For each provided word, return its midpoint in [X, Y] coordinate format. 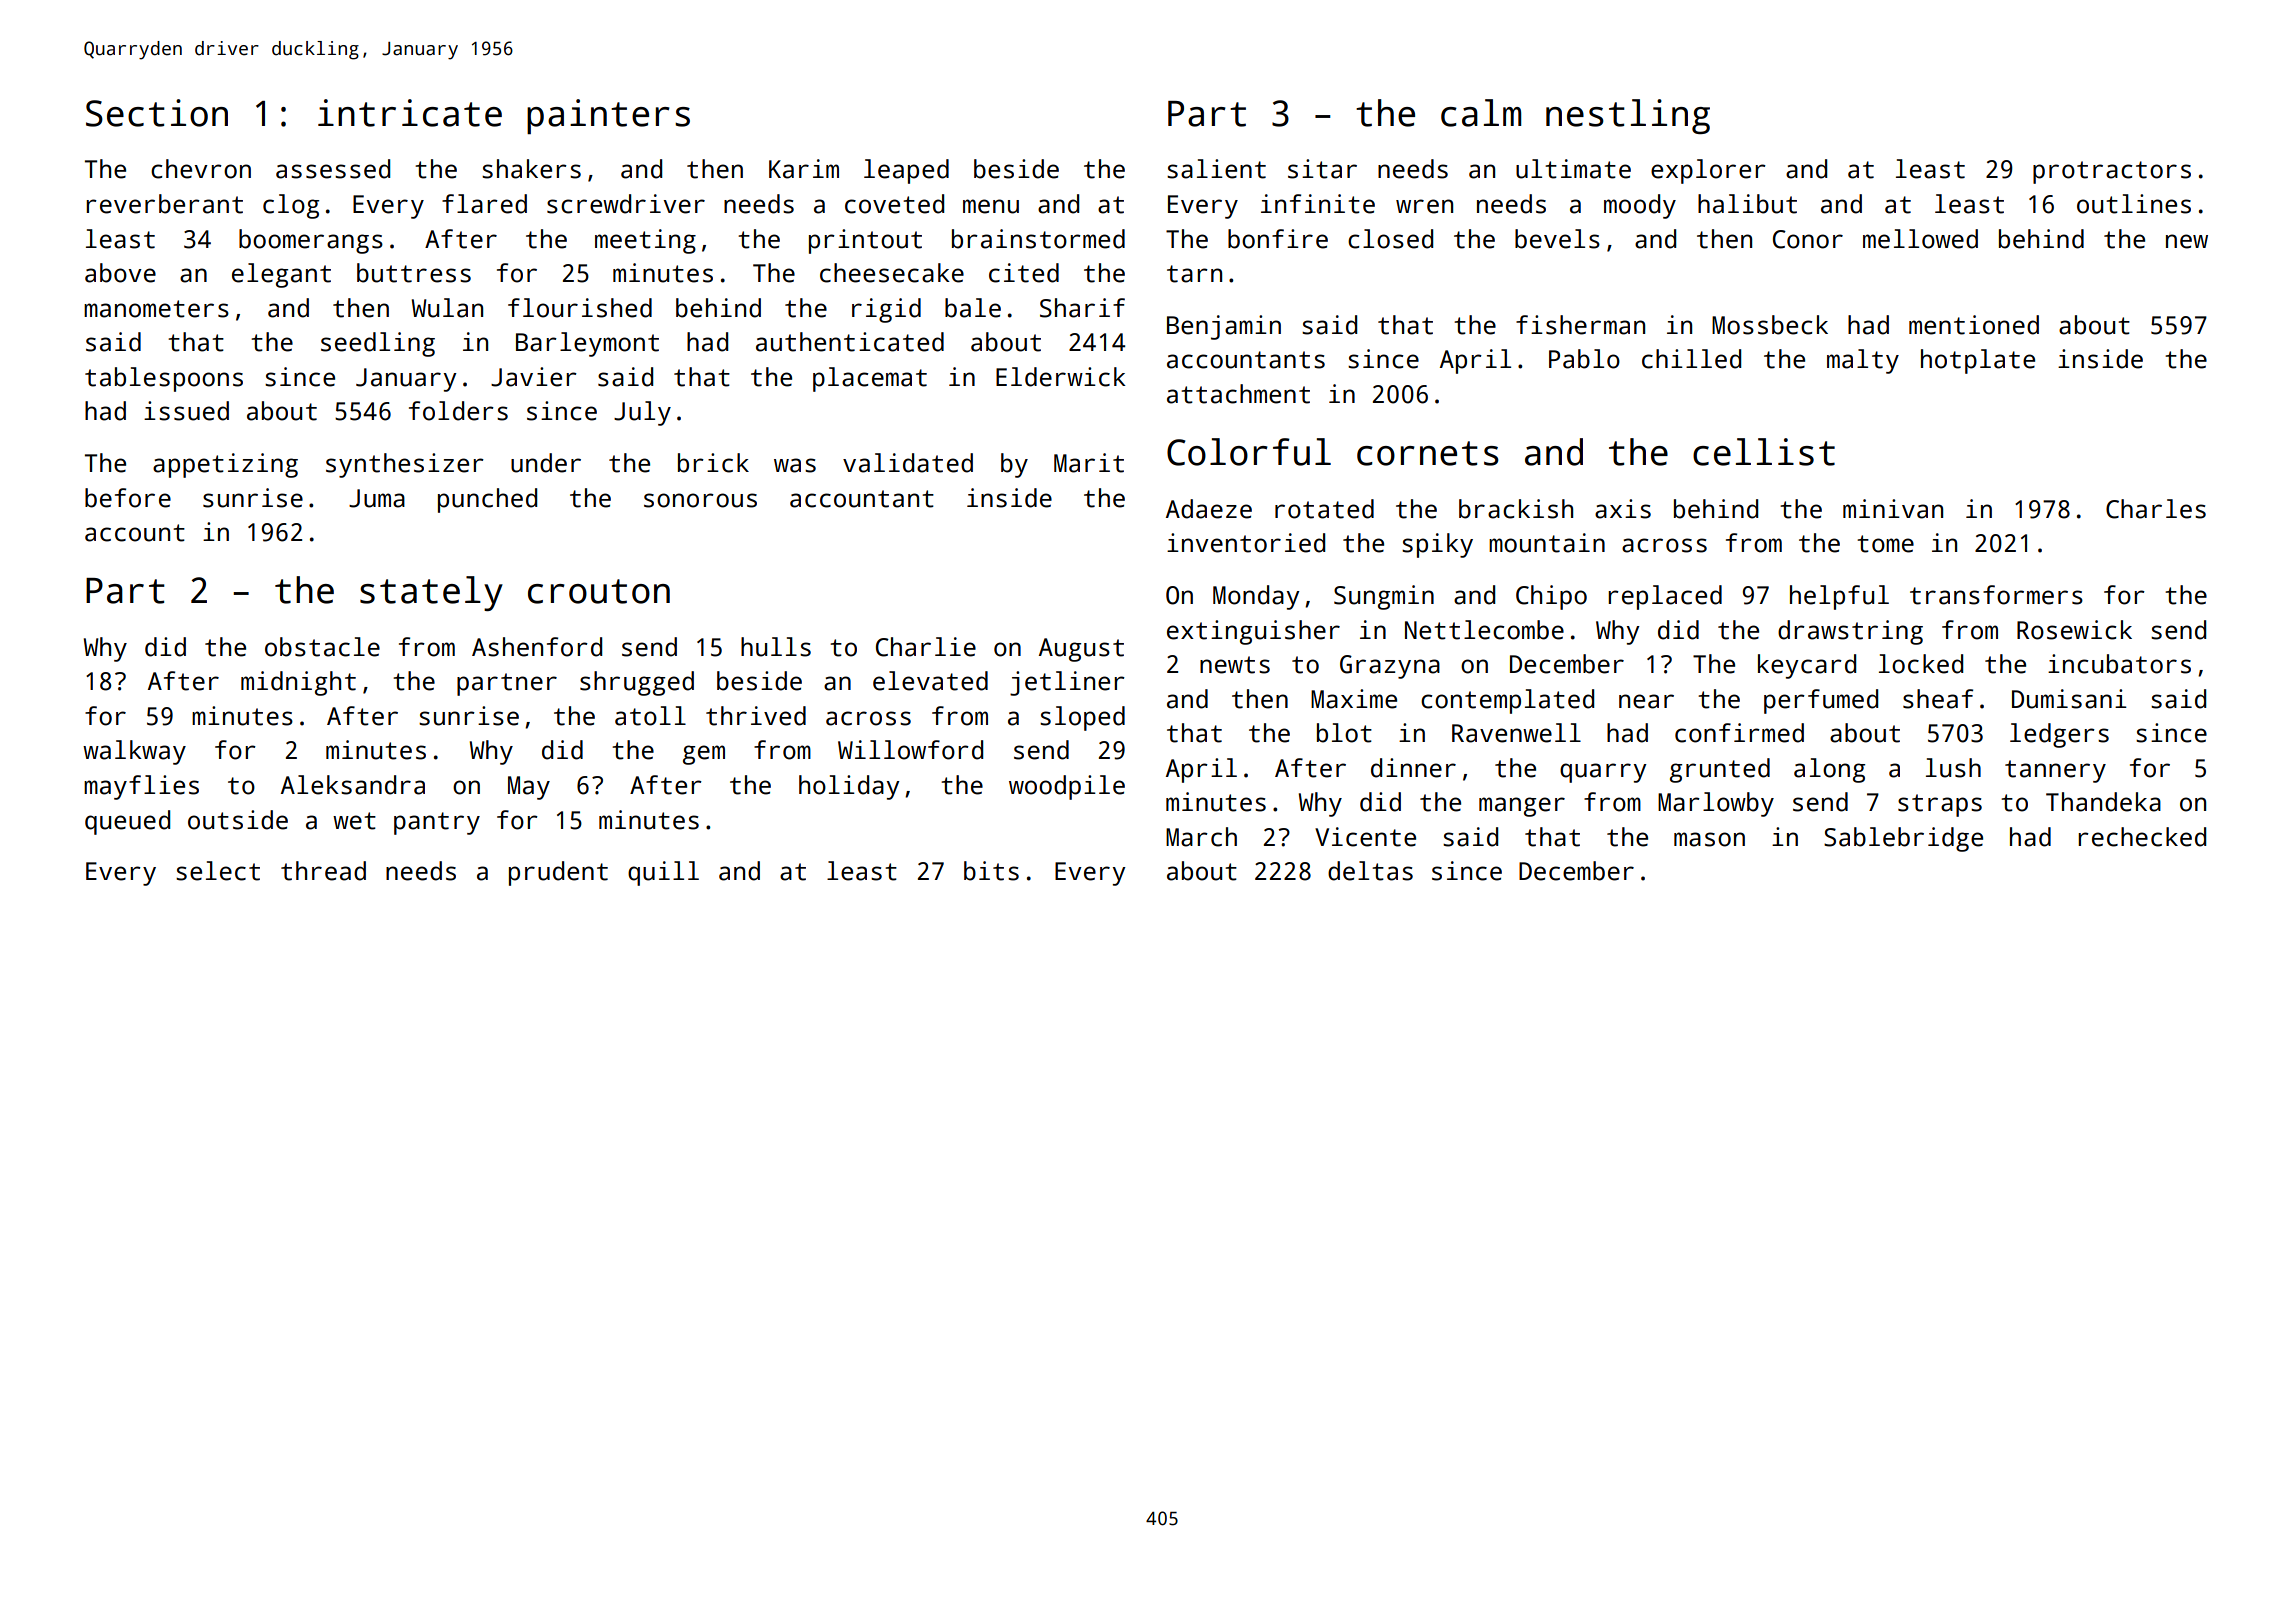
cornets [1428, 453]
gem [704, 755]
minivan [1893, 509]
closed [1390, 239]
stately [431, 593]
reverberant [164, 204]
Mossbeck [1770, 325]
